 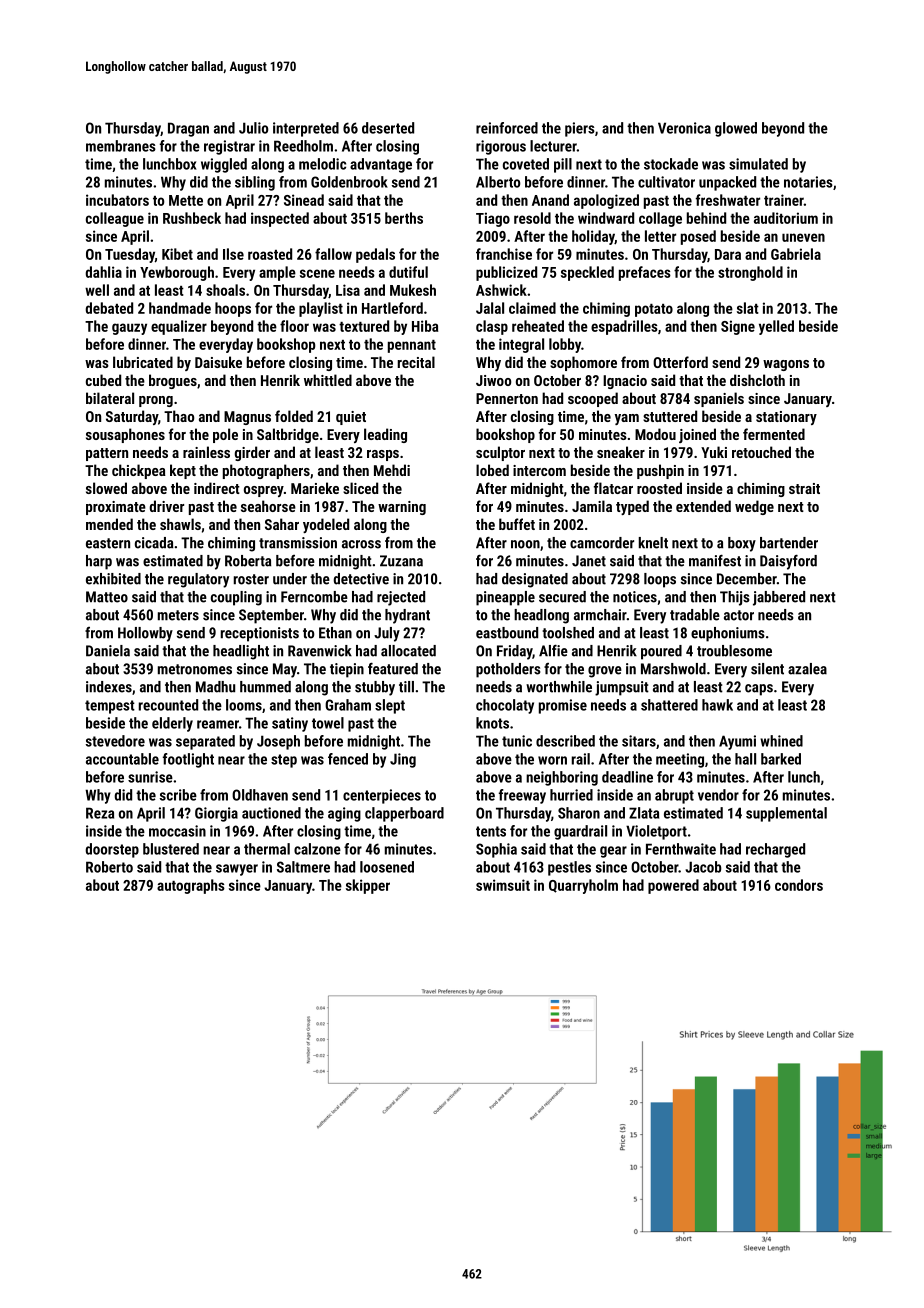 What do you see at coordinates (115, 219) in the screenshot?
I see `colleague` at bounding box center [115, 219].
